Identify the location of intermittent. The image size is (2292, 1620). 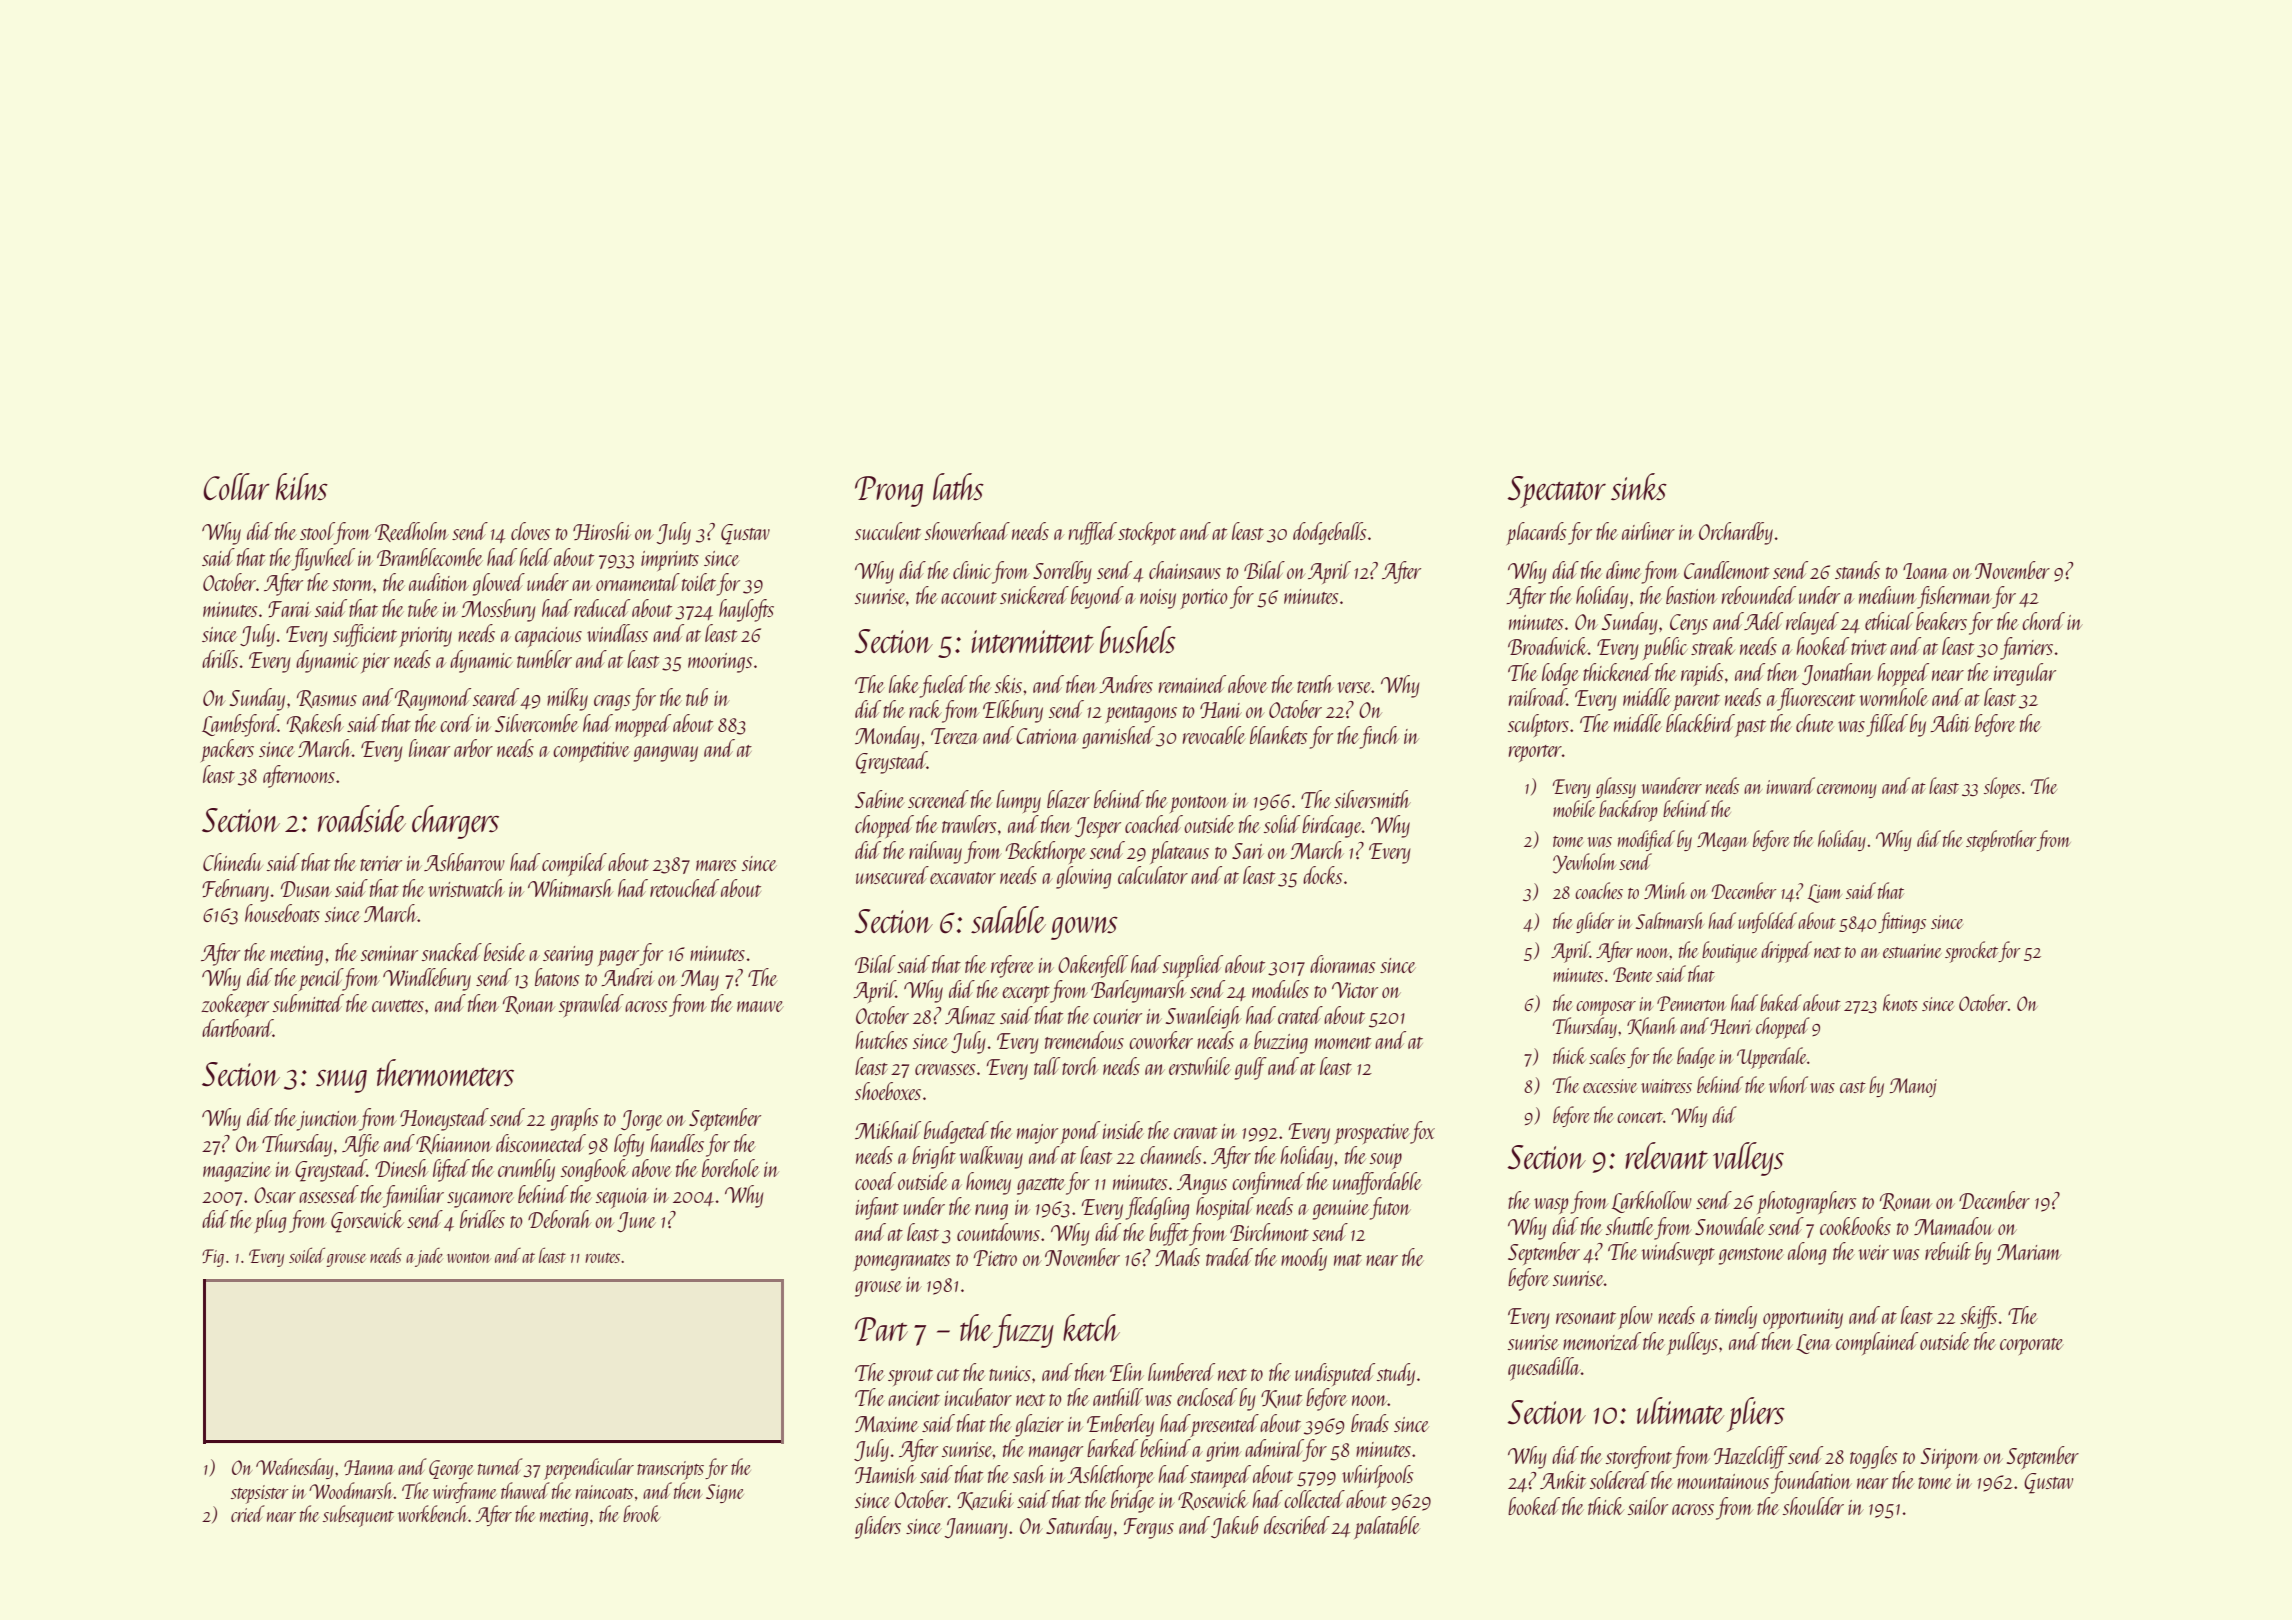
(1033, 641).
